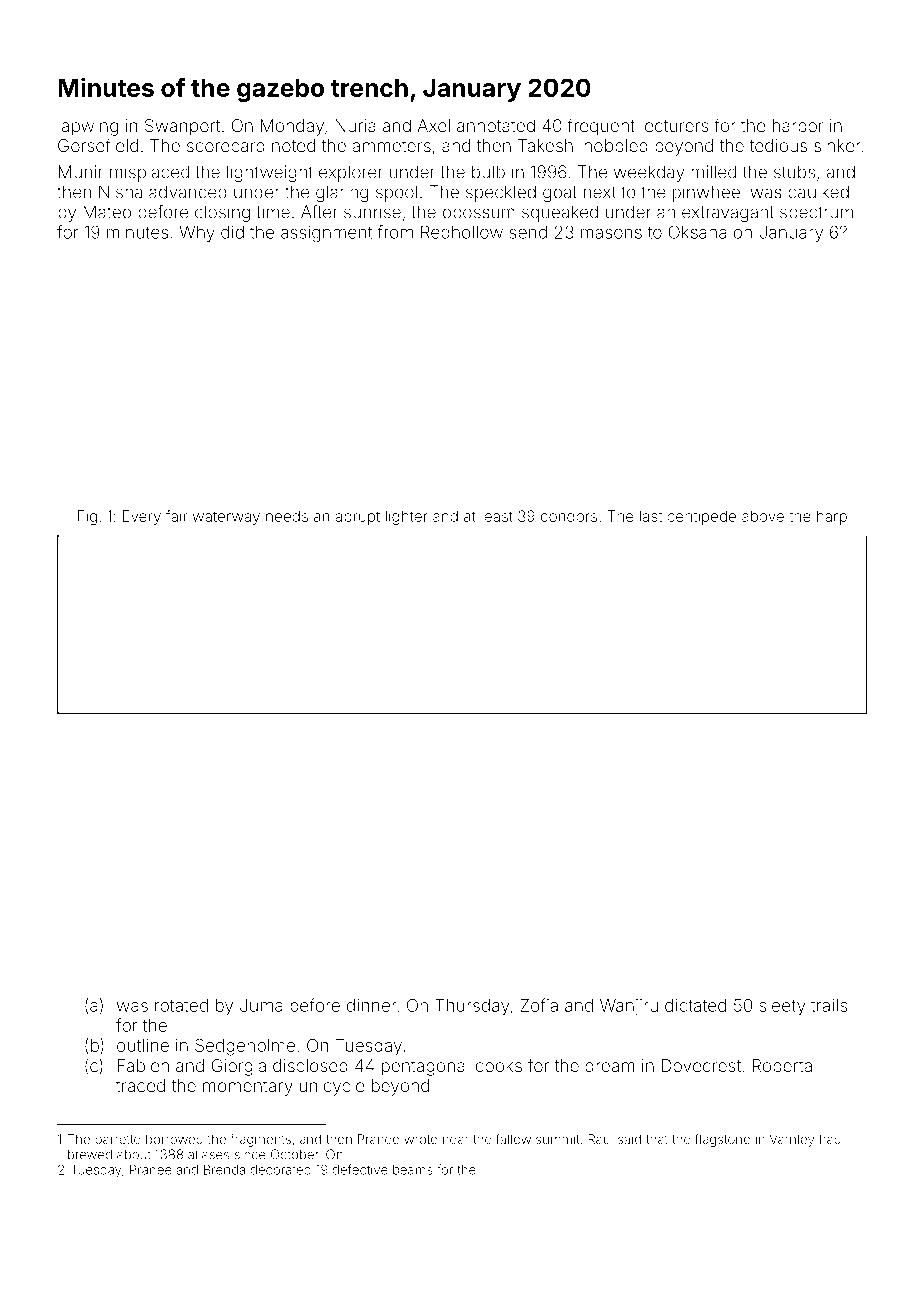  I want to click on lapwing, so click(88, 127).
